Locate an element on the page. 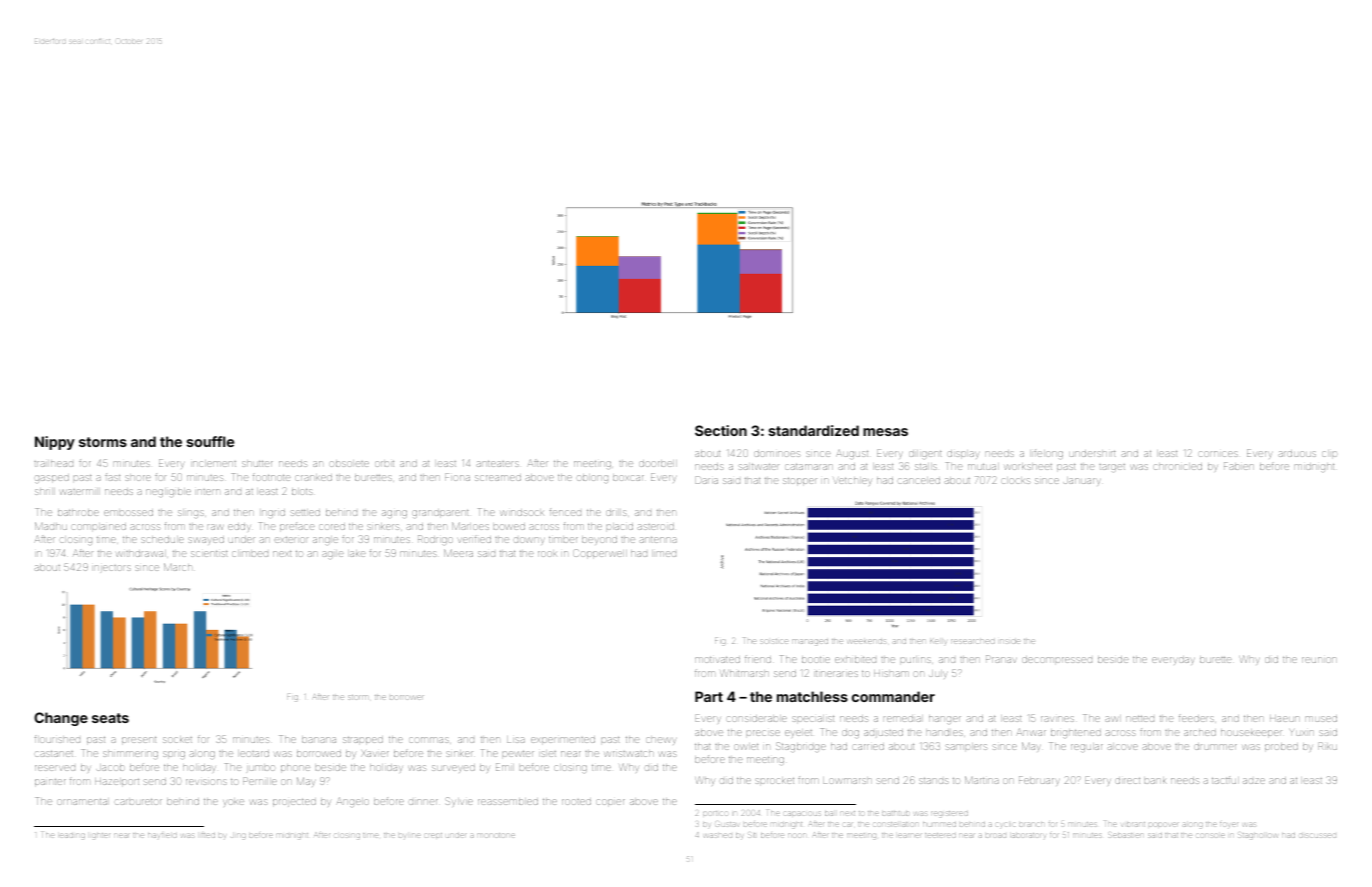 Image resolution: width=1372 pixels, height=887 pixels. Section is located at coordinates (721, 430).
